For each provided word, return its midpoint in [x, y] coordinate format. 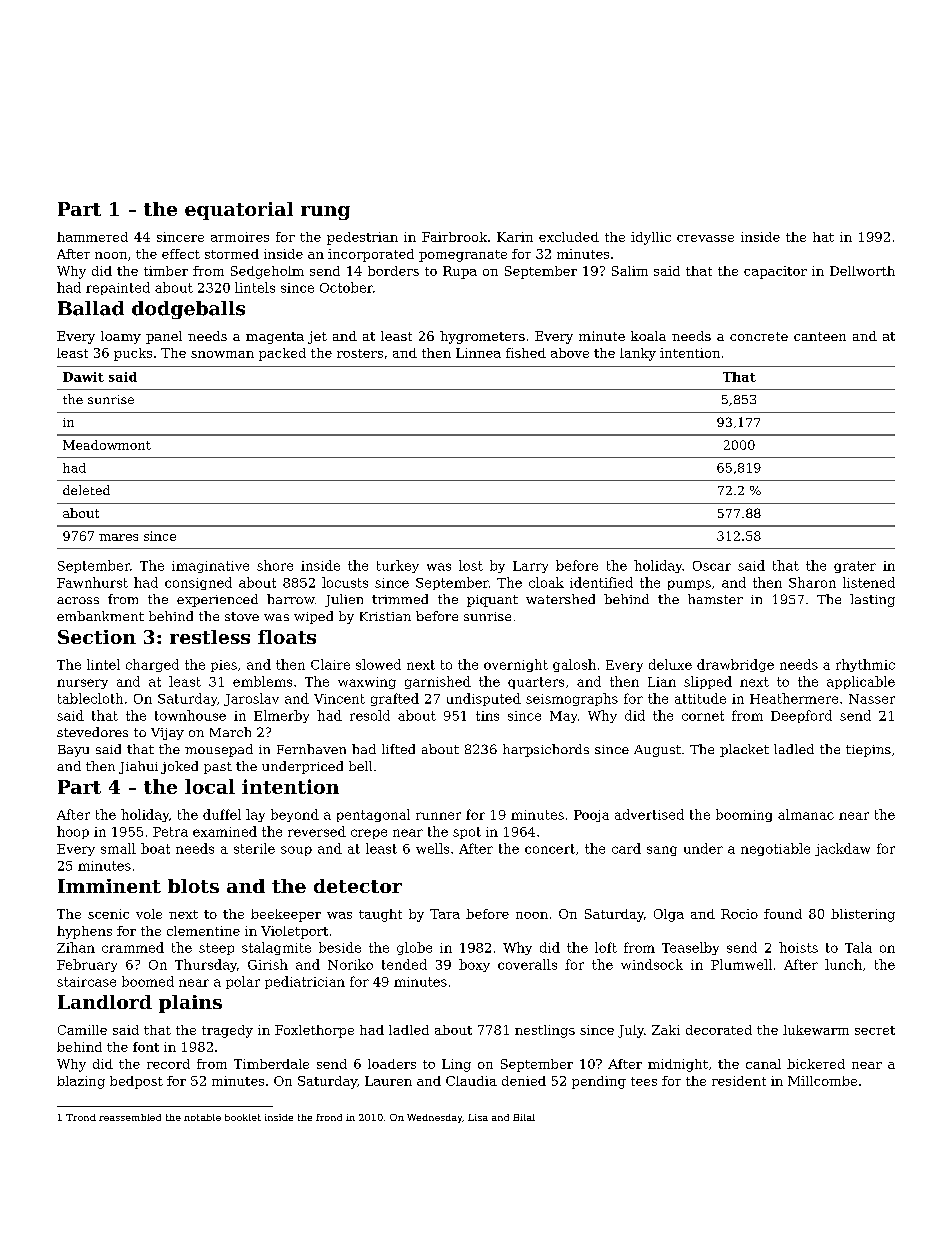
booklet [243, 1117]
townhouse [190, 715]
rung [325, 213]
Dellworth [862, 271]
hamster [715, 599]
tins [487, 716]
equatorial [239, 211]
